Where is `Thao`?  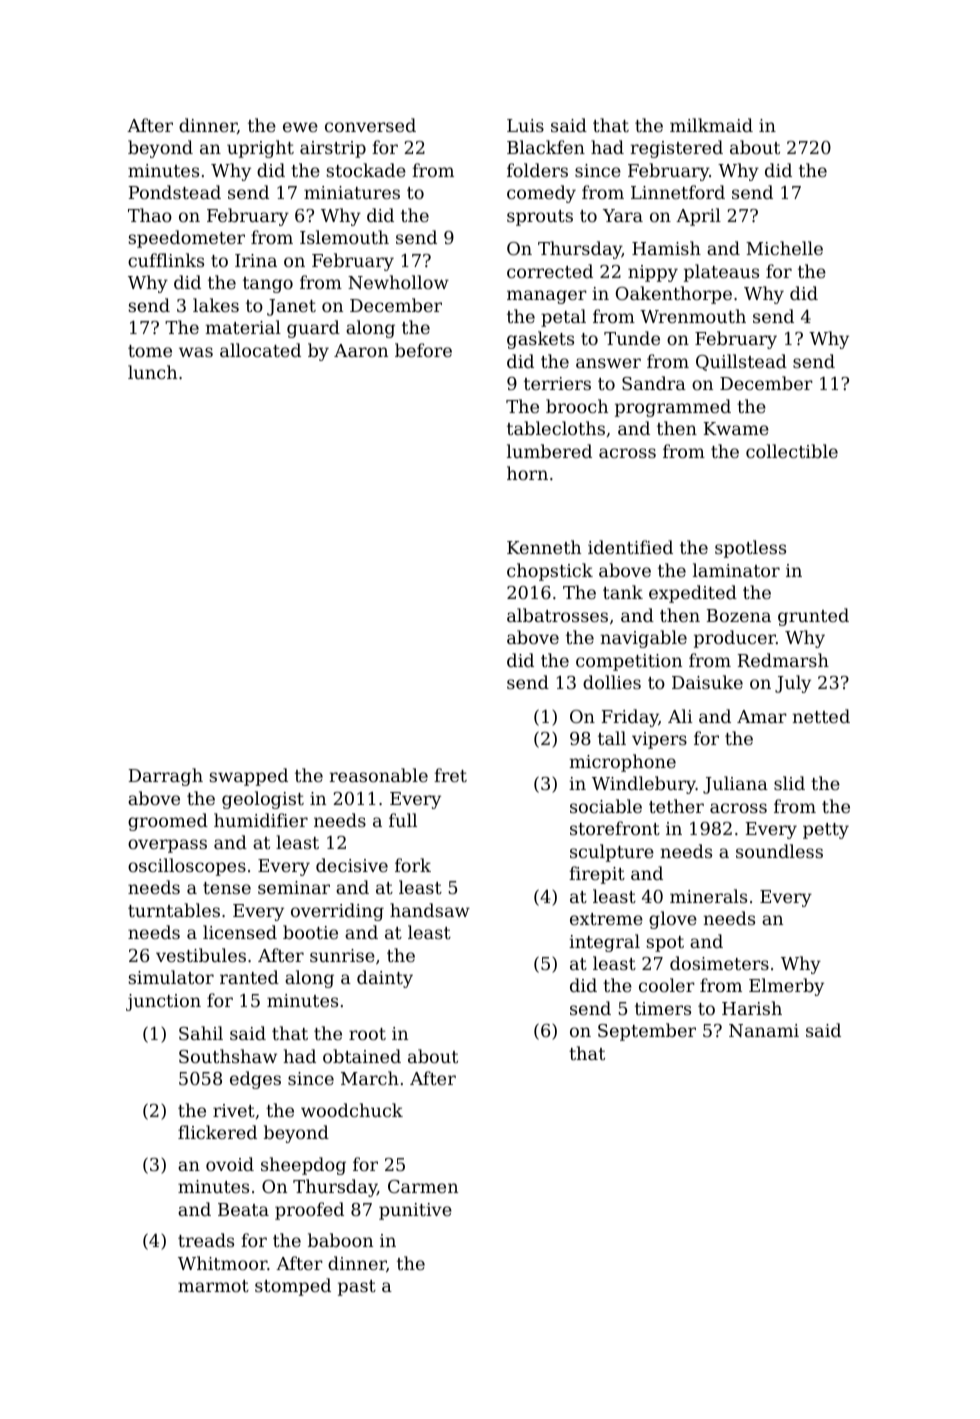
Thao is located at coordinates (150, 215).
